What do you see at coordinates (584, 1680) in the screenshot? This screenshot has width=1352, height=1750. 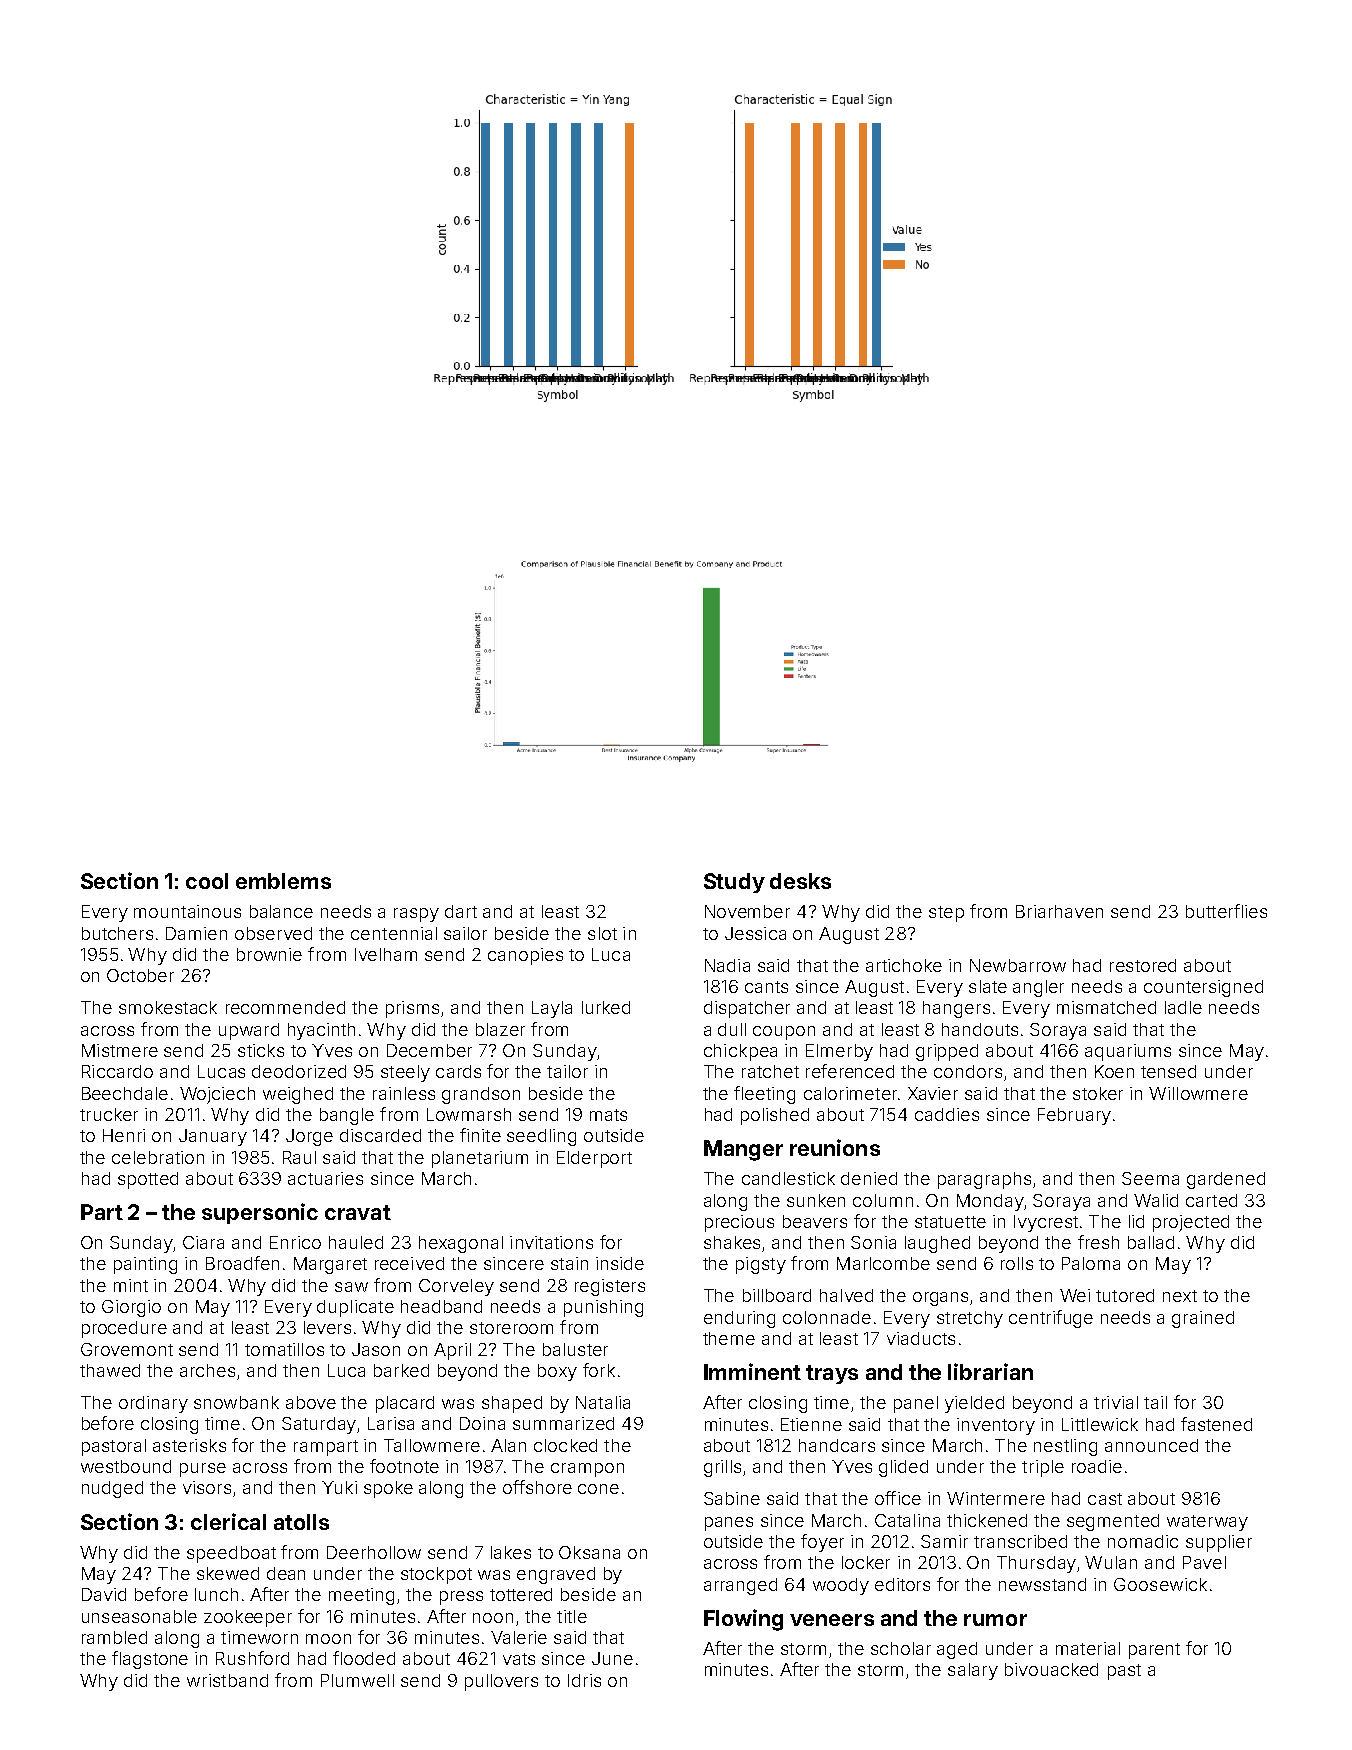 I see `Idris` at bounding box center [584, 1680].
